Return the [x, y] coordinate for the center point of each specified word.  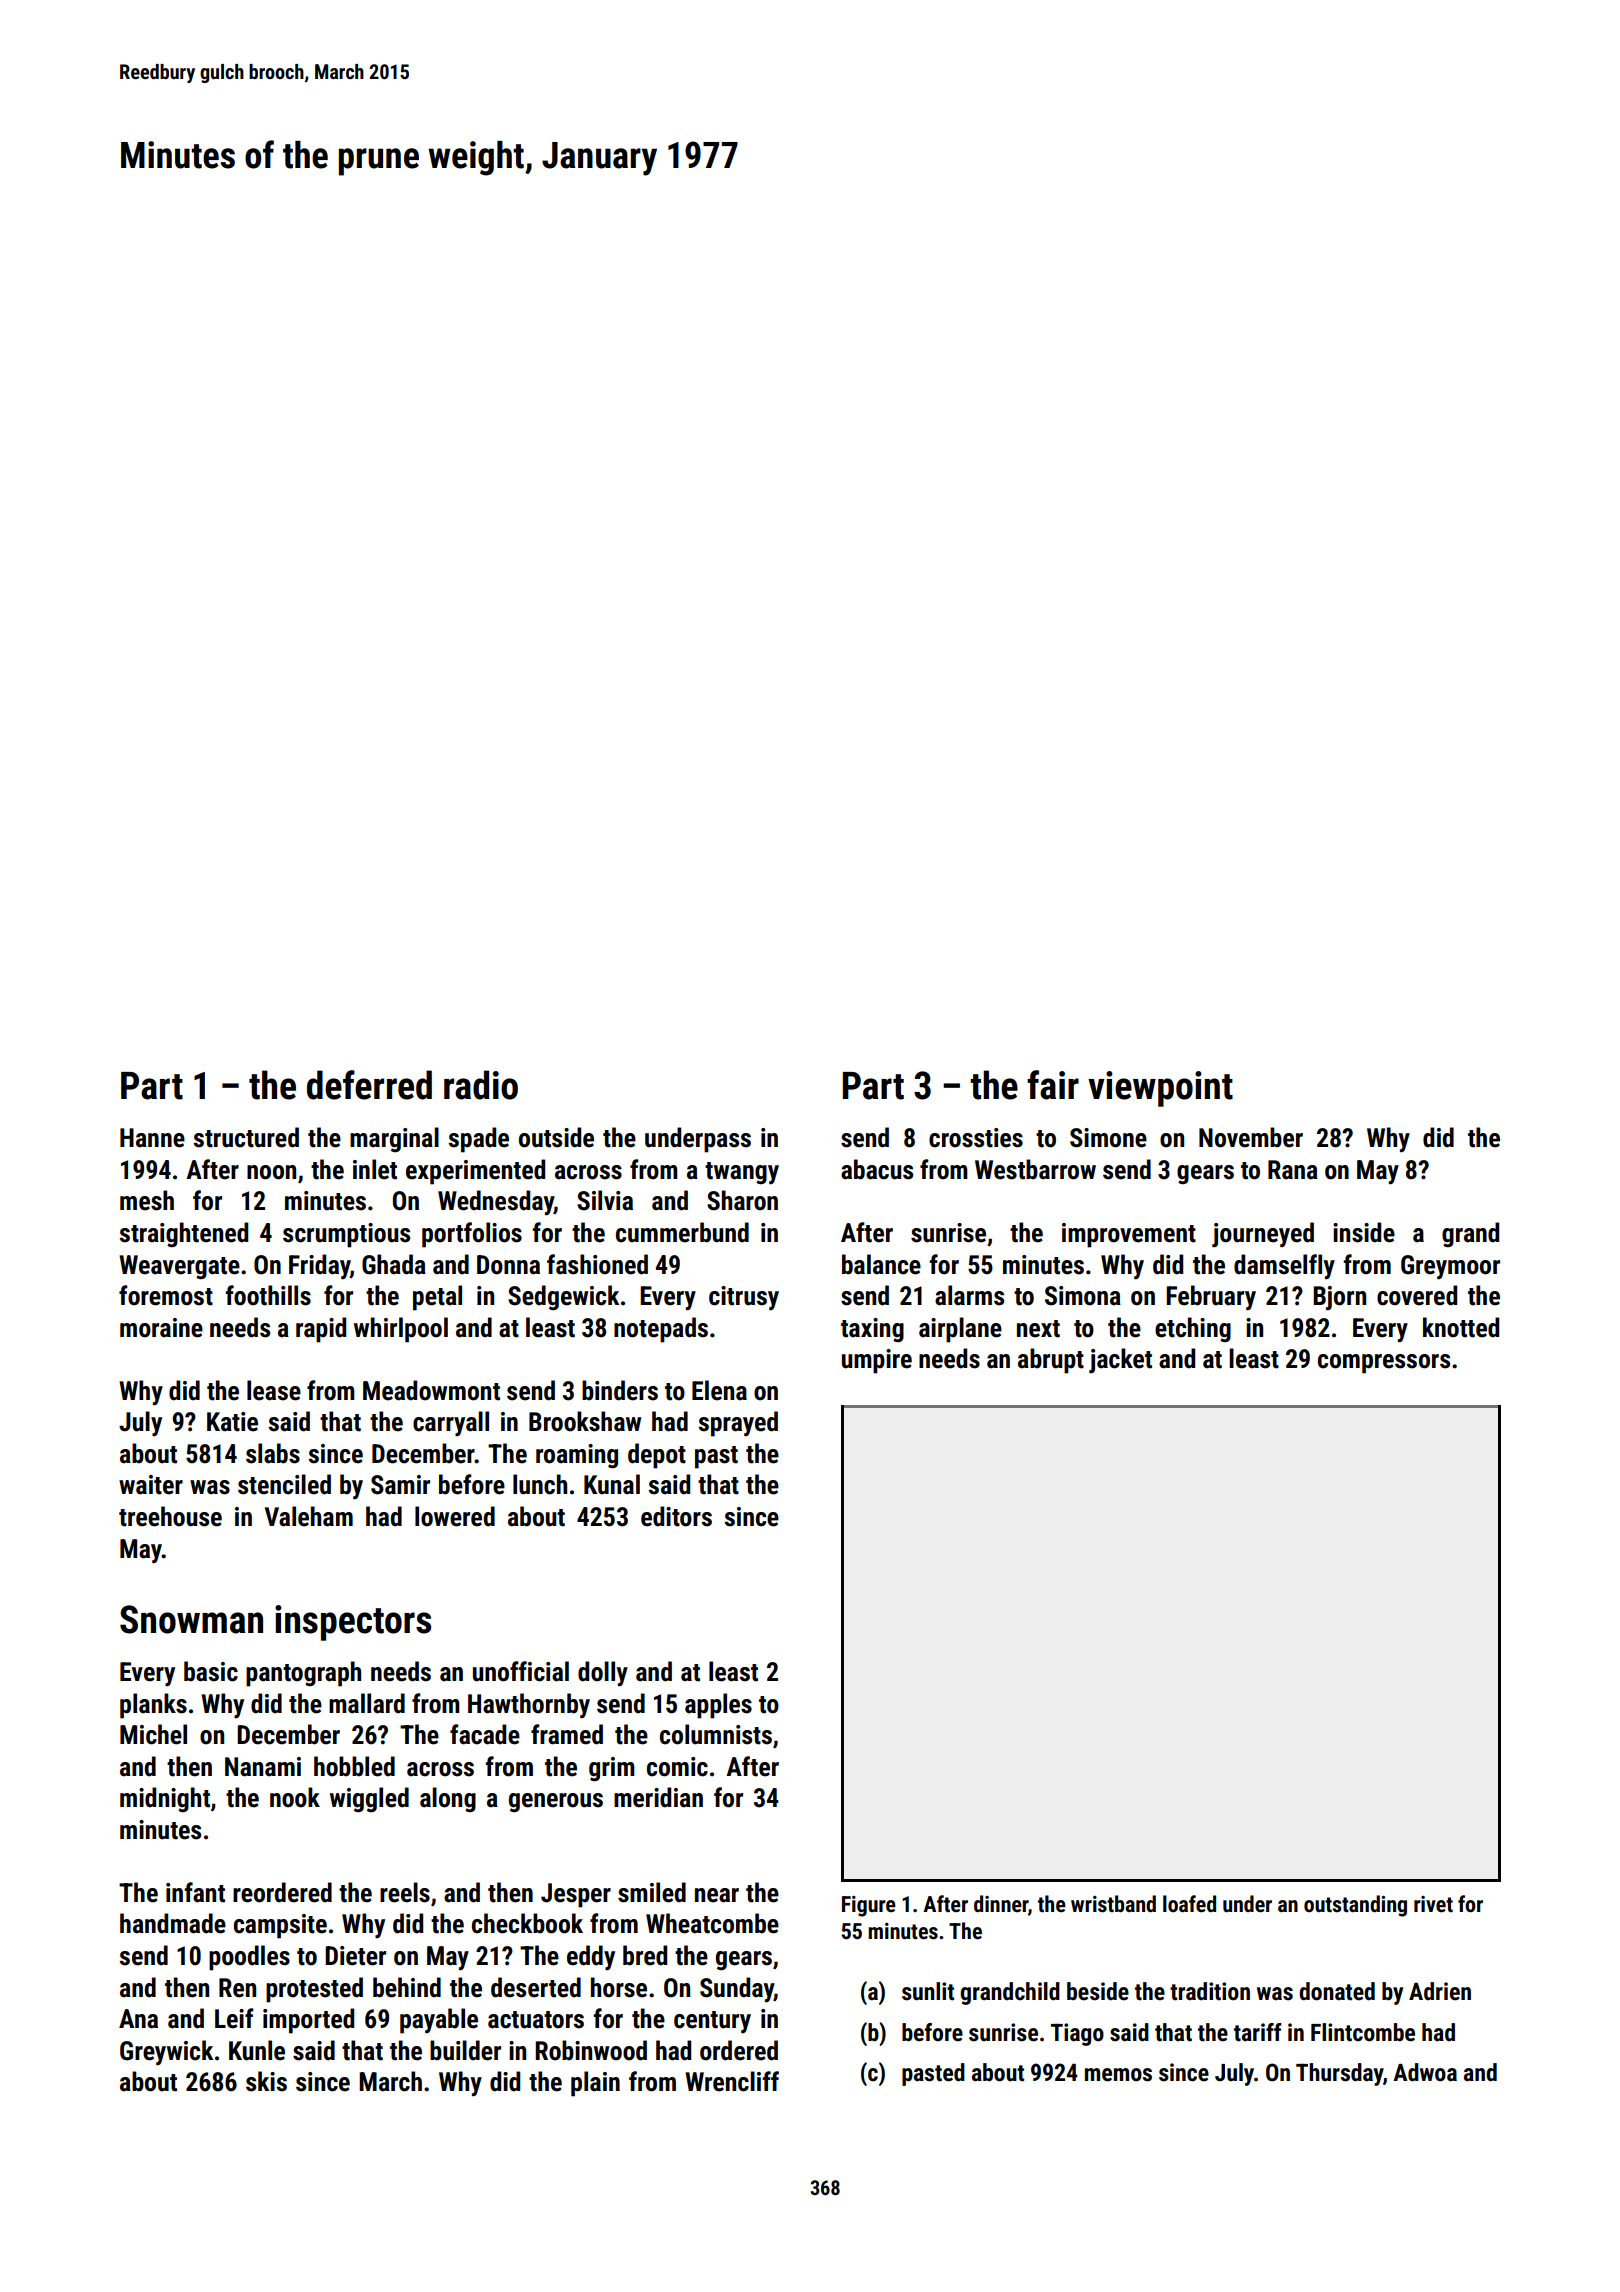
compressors [1384, 1364]
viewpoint [1160, 1089]
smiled [652, 1892]
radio [481, 1085]
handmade [173, 1923]
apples [718, 1706]
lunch [540, 1484]
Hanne [152, 1138]
